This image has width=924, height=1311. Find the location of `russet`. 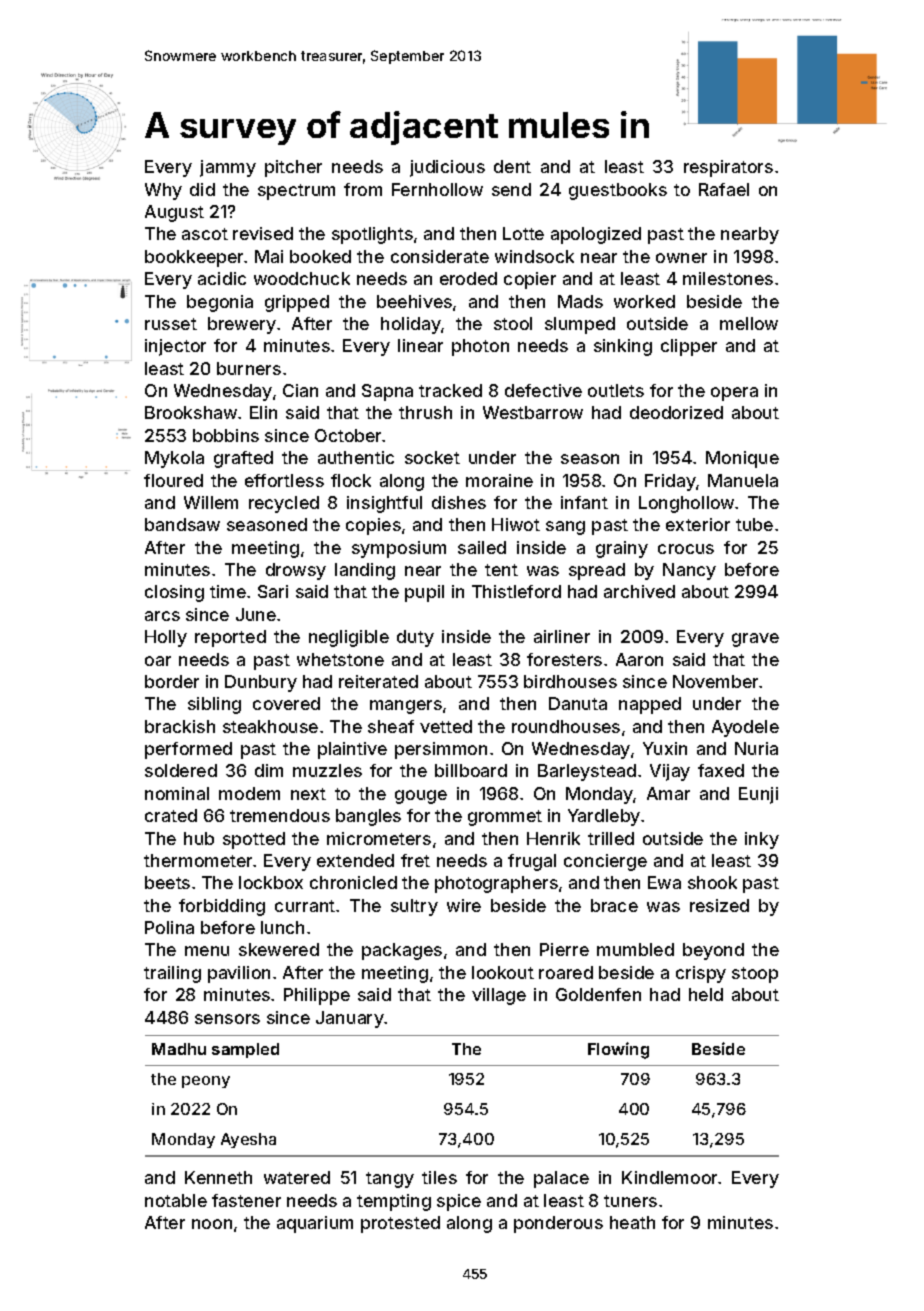

russet is located at coordinates (171, 324).
